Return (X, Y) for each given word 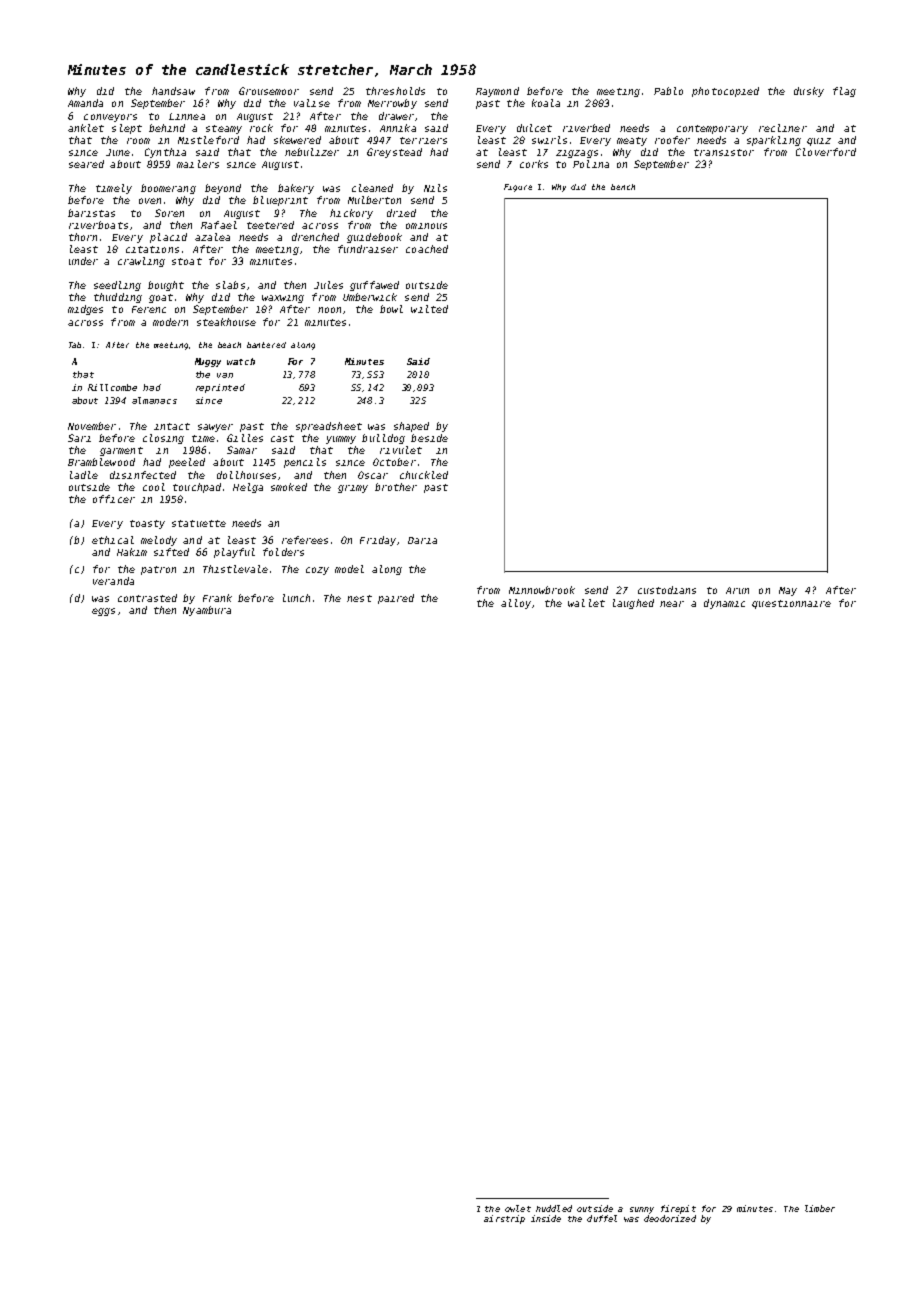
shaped (411, 427)
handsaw (173, 91)
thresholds (395, 91)
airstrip (504, 1219)
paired (396, 599)
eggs (103, 612)
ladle (84, 475)
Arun (737, 590)
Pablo (668, 91)
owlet (518, 1208)
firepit (678, 1209)
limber (820, 1208)
